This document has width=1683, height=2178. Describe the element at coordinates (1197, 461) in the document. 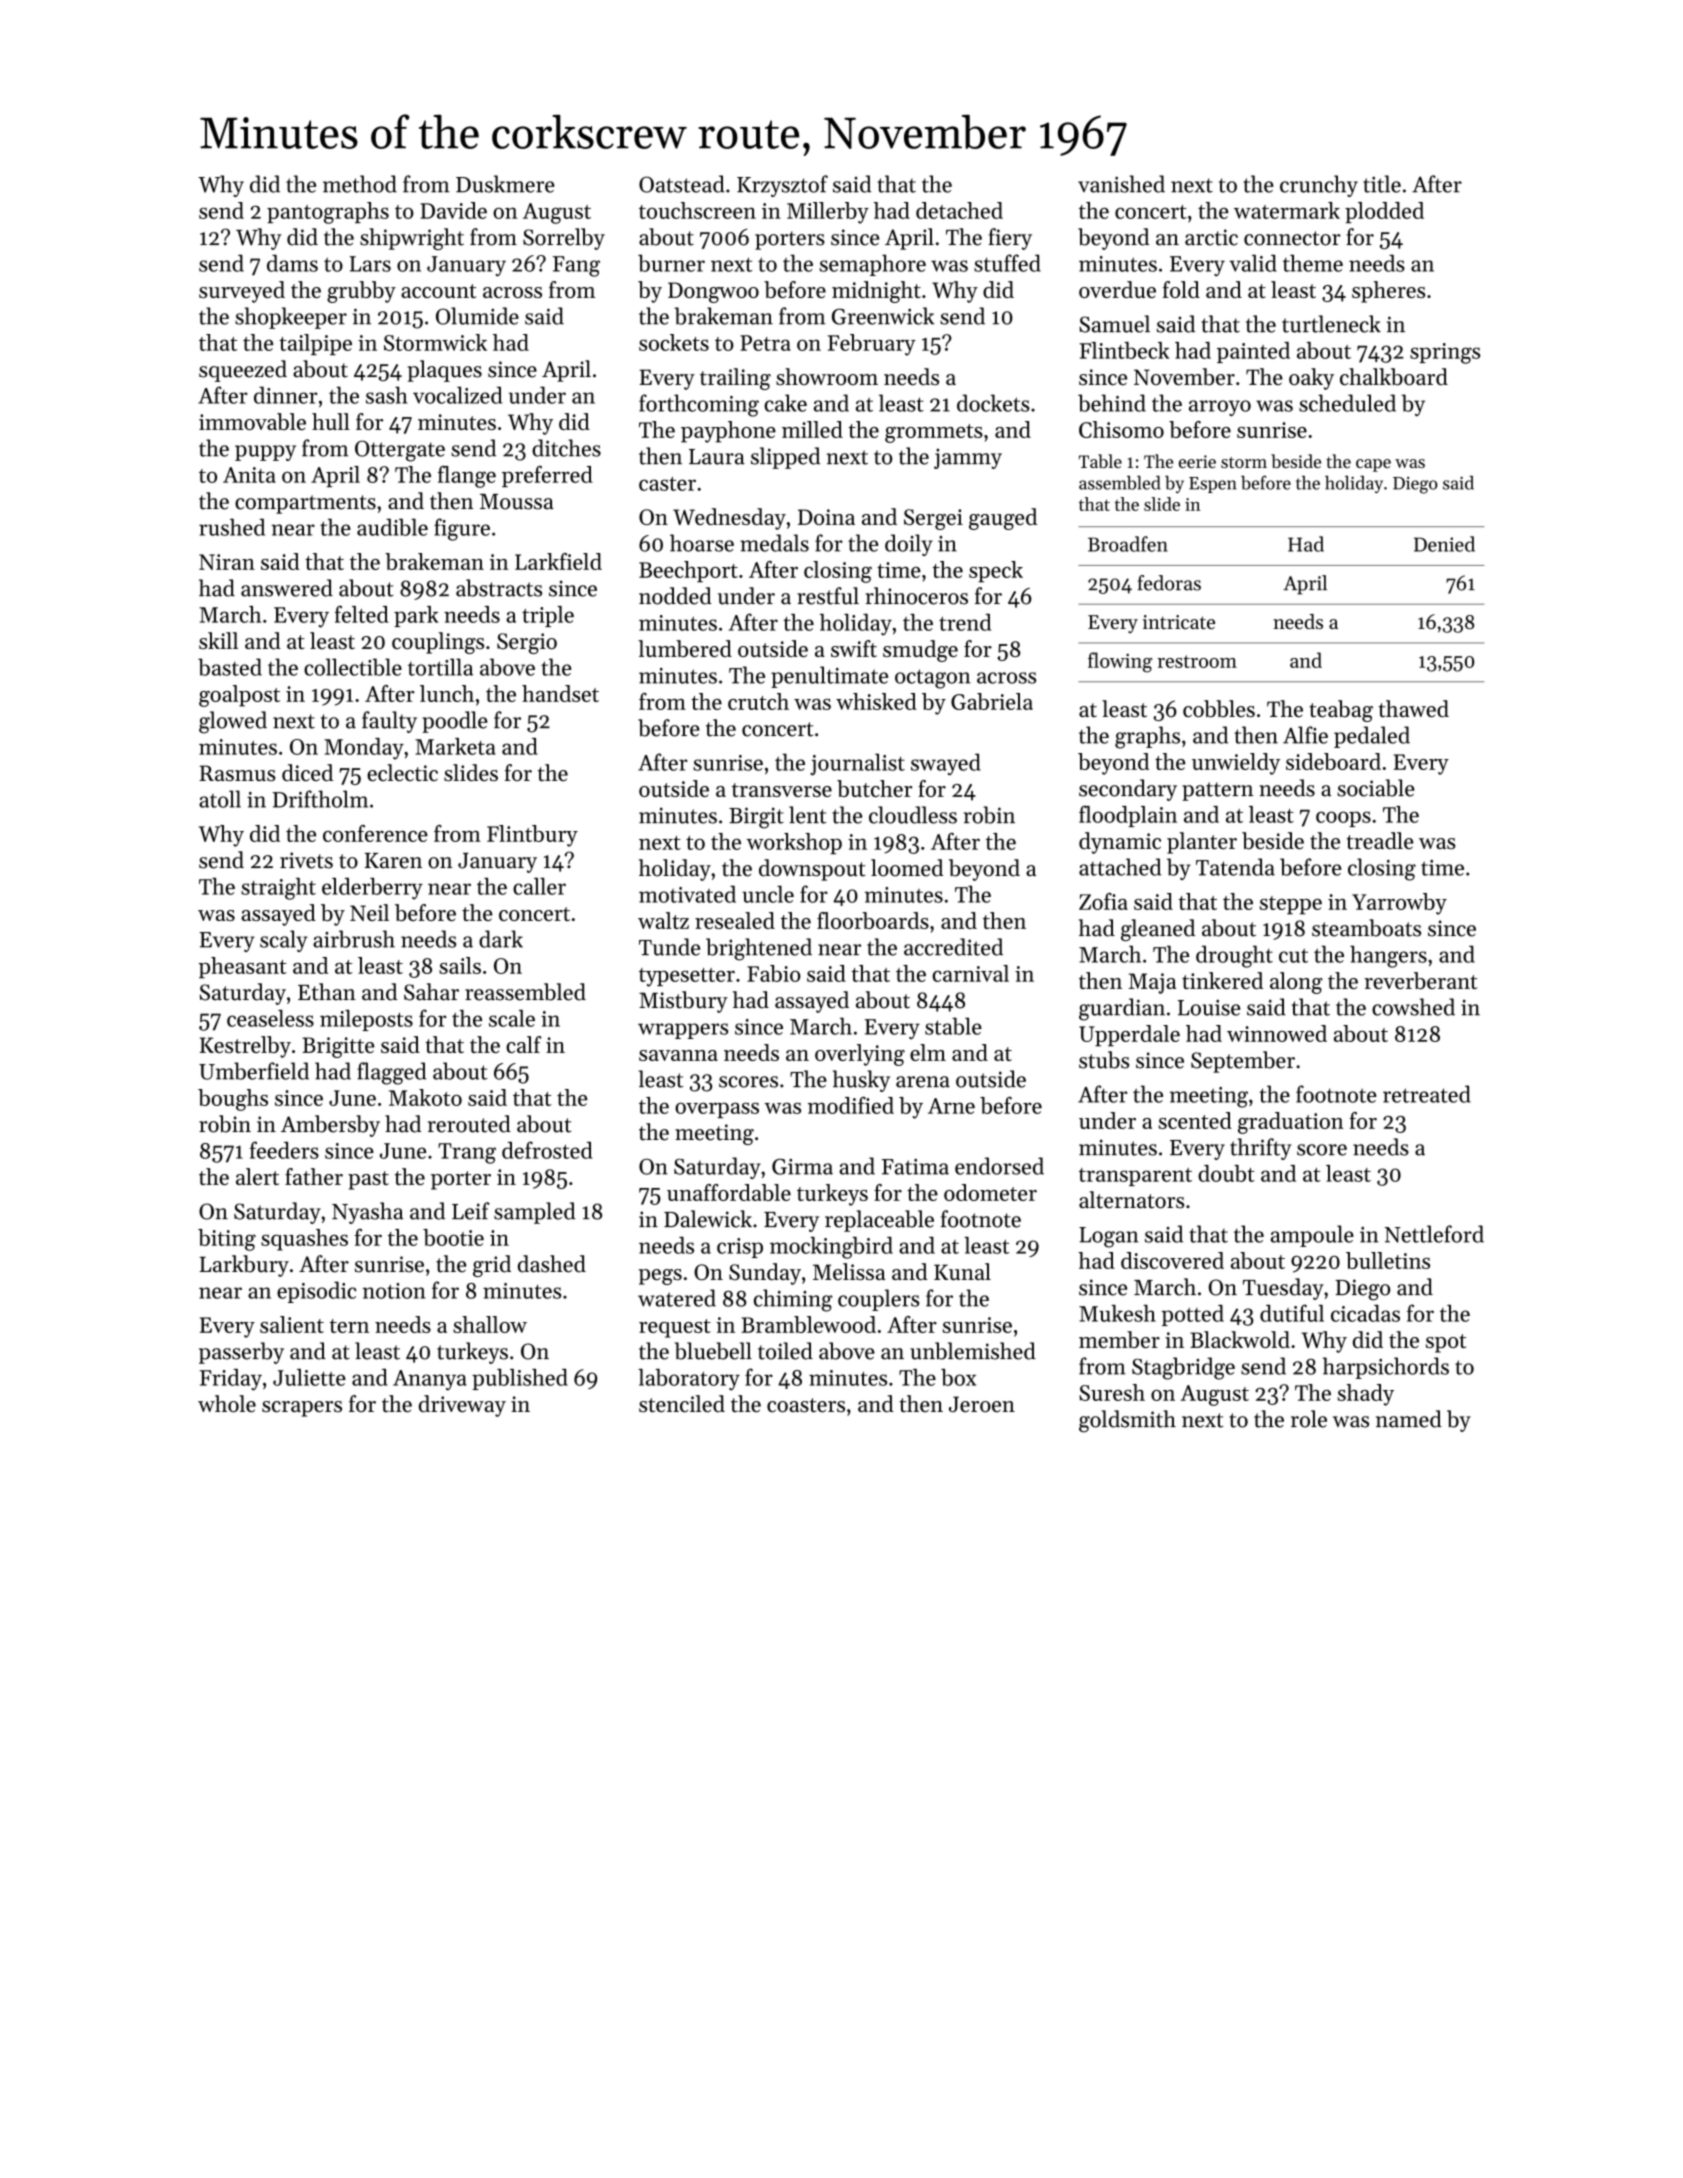

I see `eerie` at that location.
